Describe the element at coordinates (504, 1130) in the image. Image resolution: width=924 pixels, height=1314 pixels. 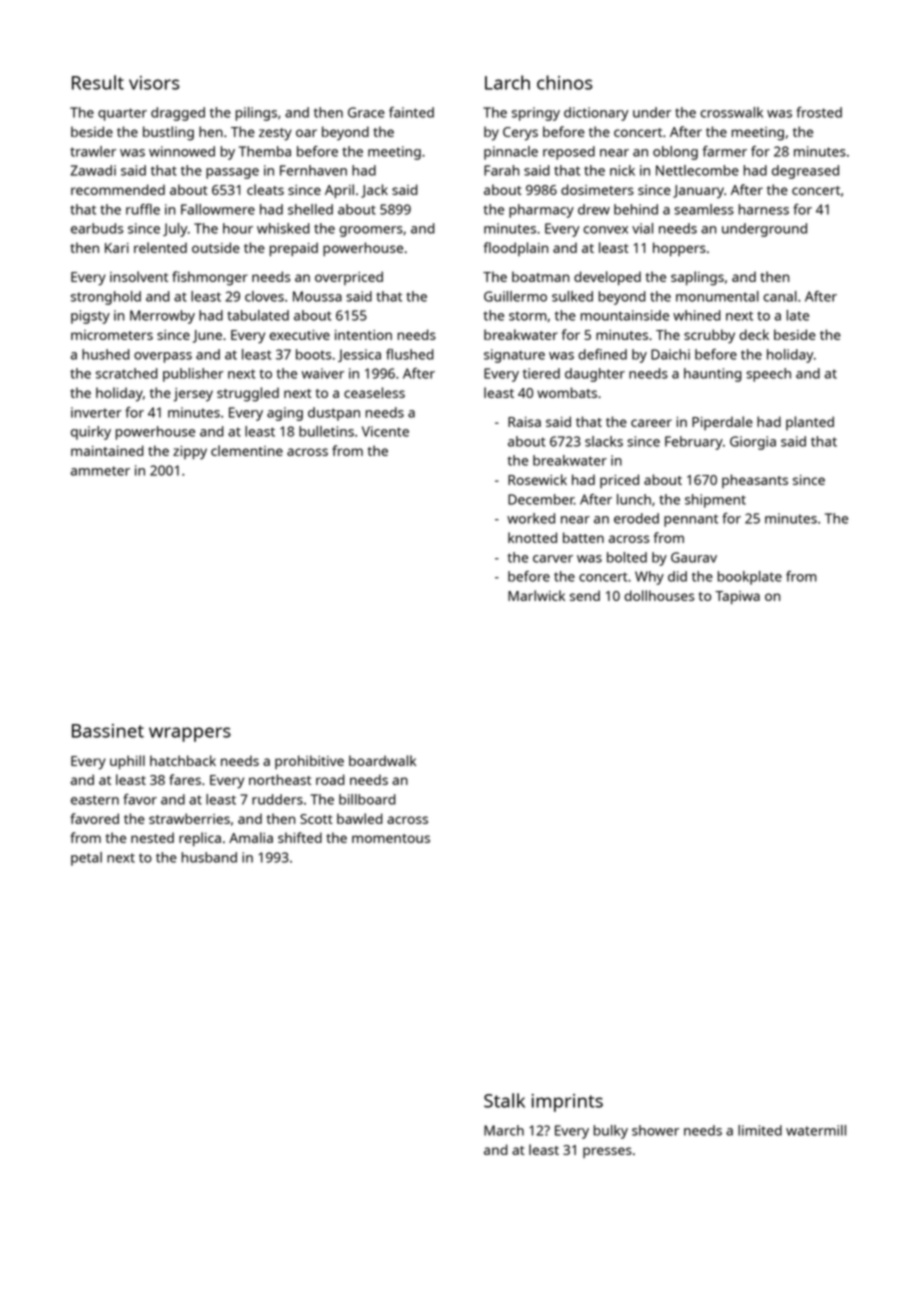
I see `March` at that location.
